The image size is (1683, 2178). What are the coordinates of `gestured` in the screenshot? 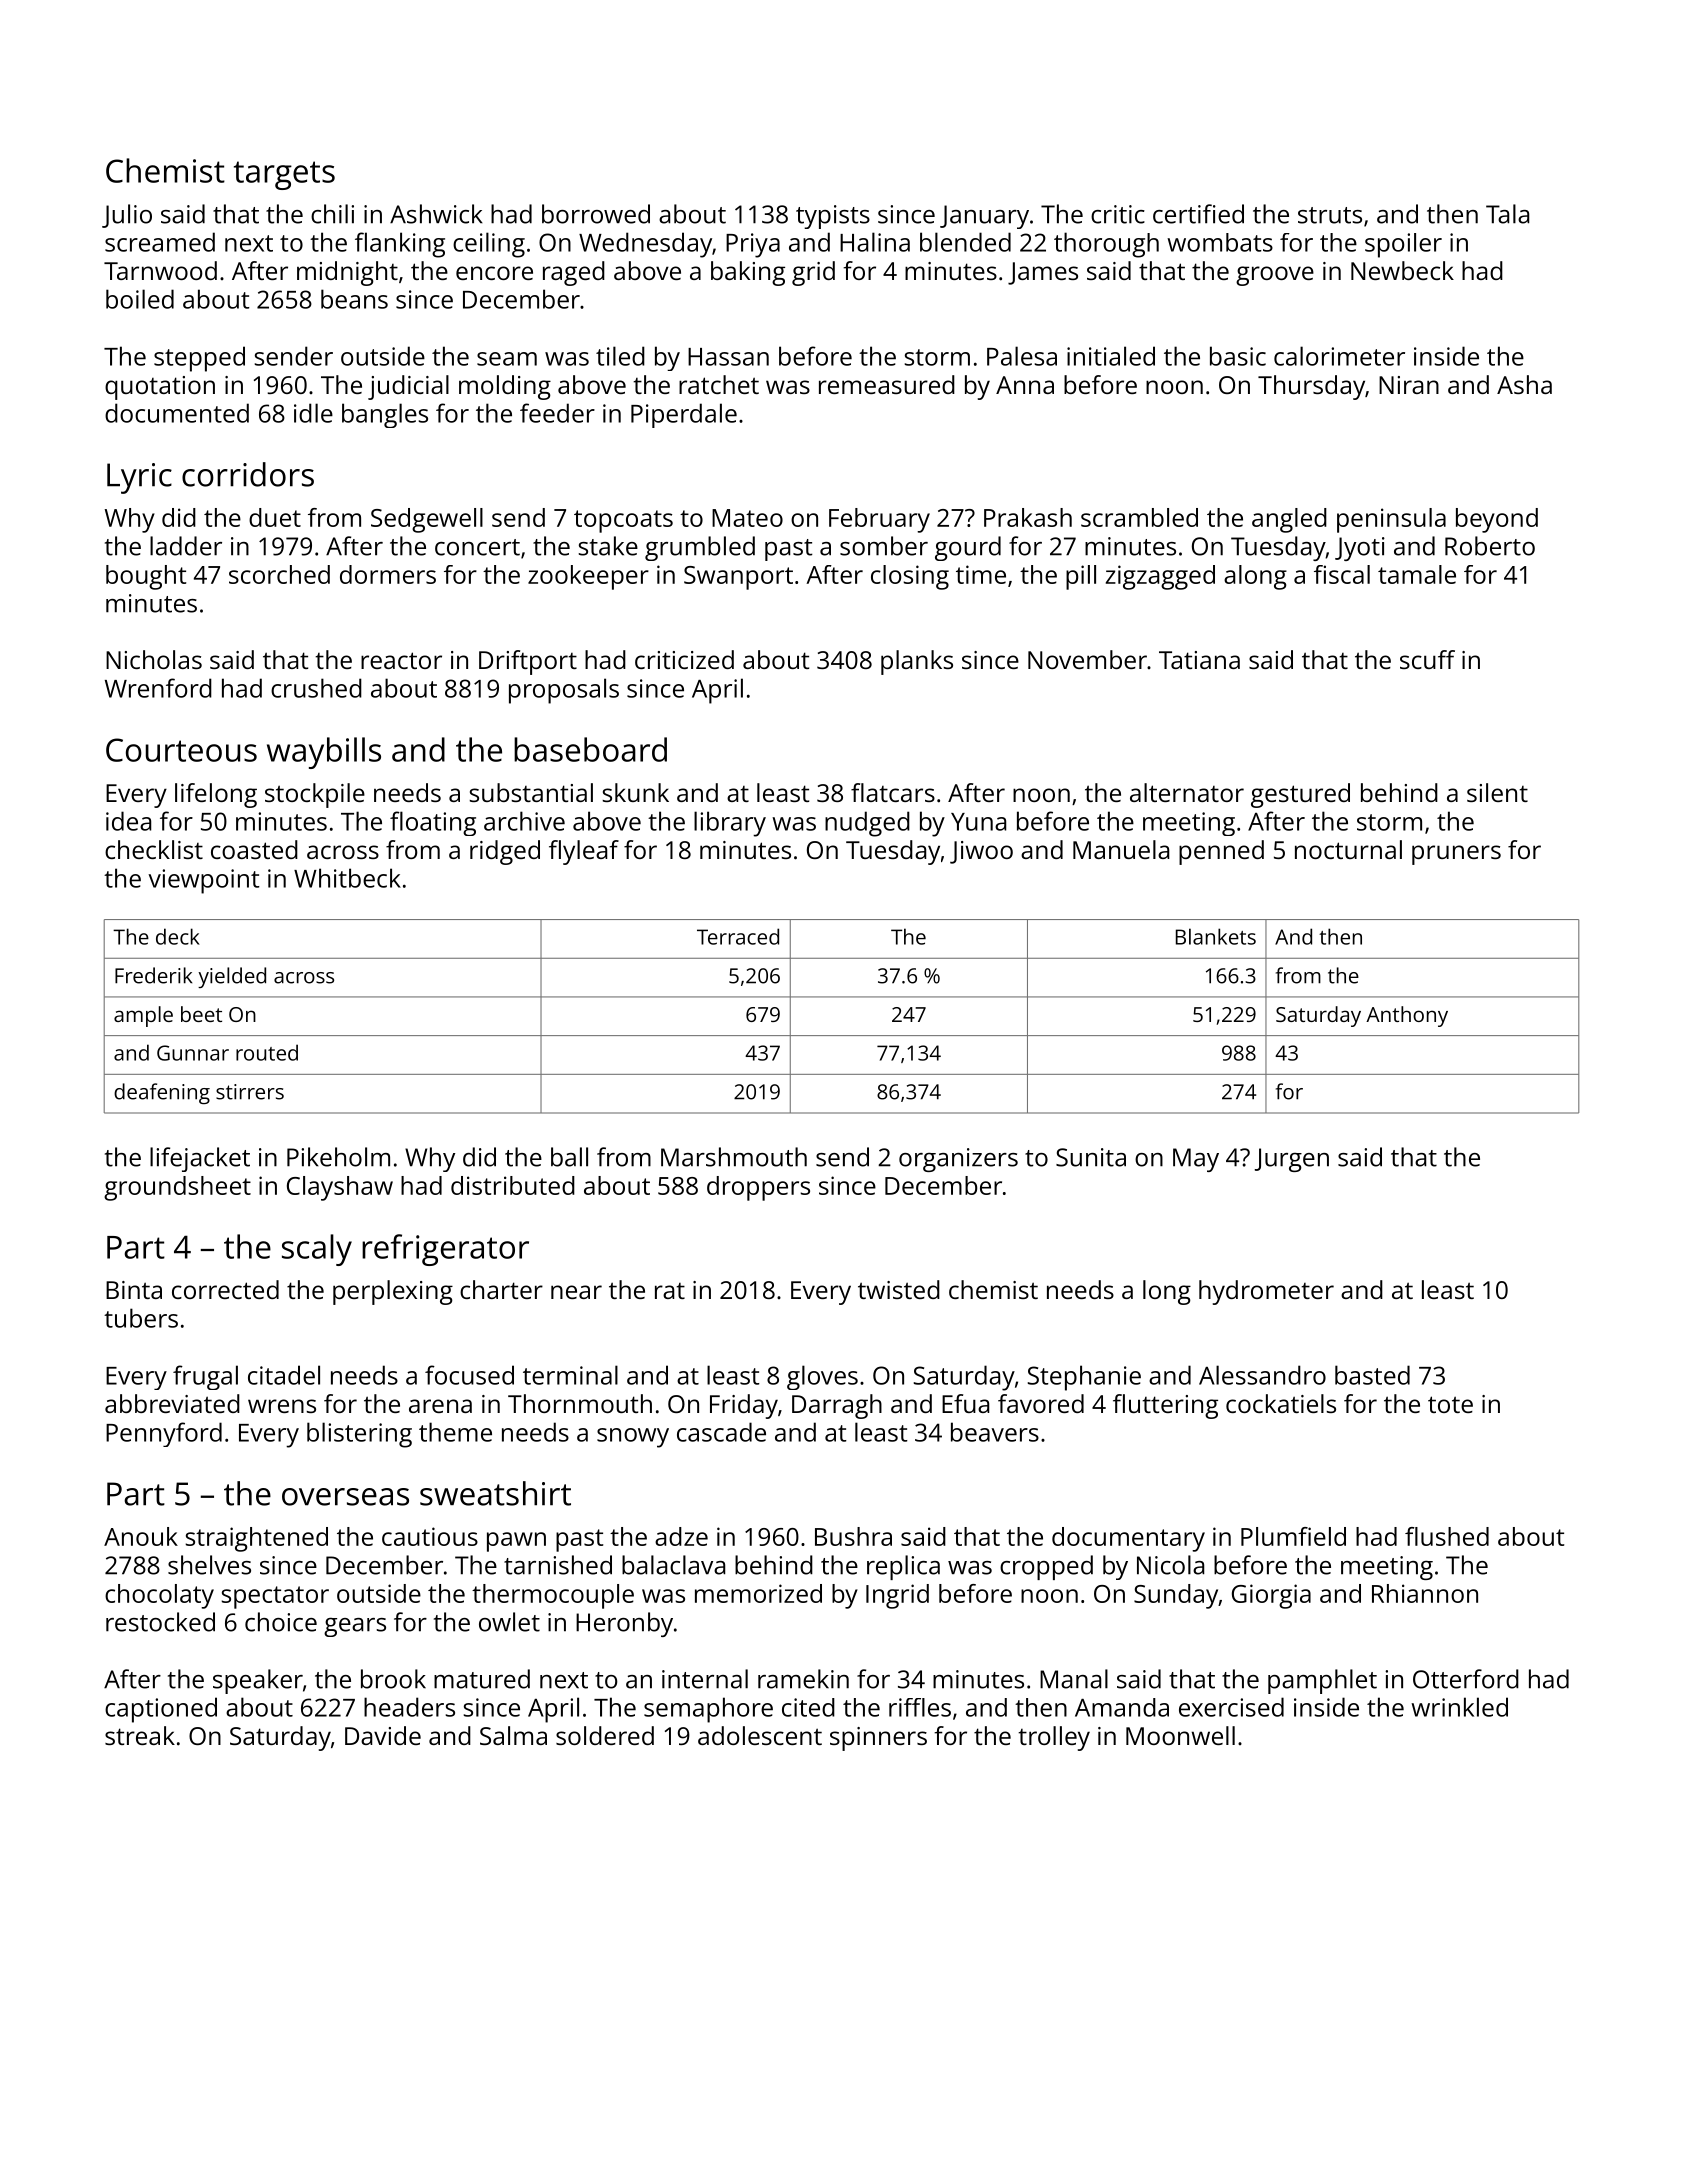 It's located at (1300, 795).
